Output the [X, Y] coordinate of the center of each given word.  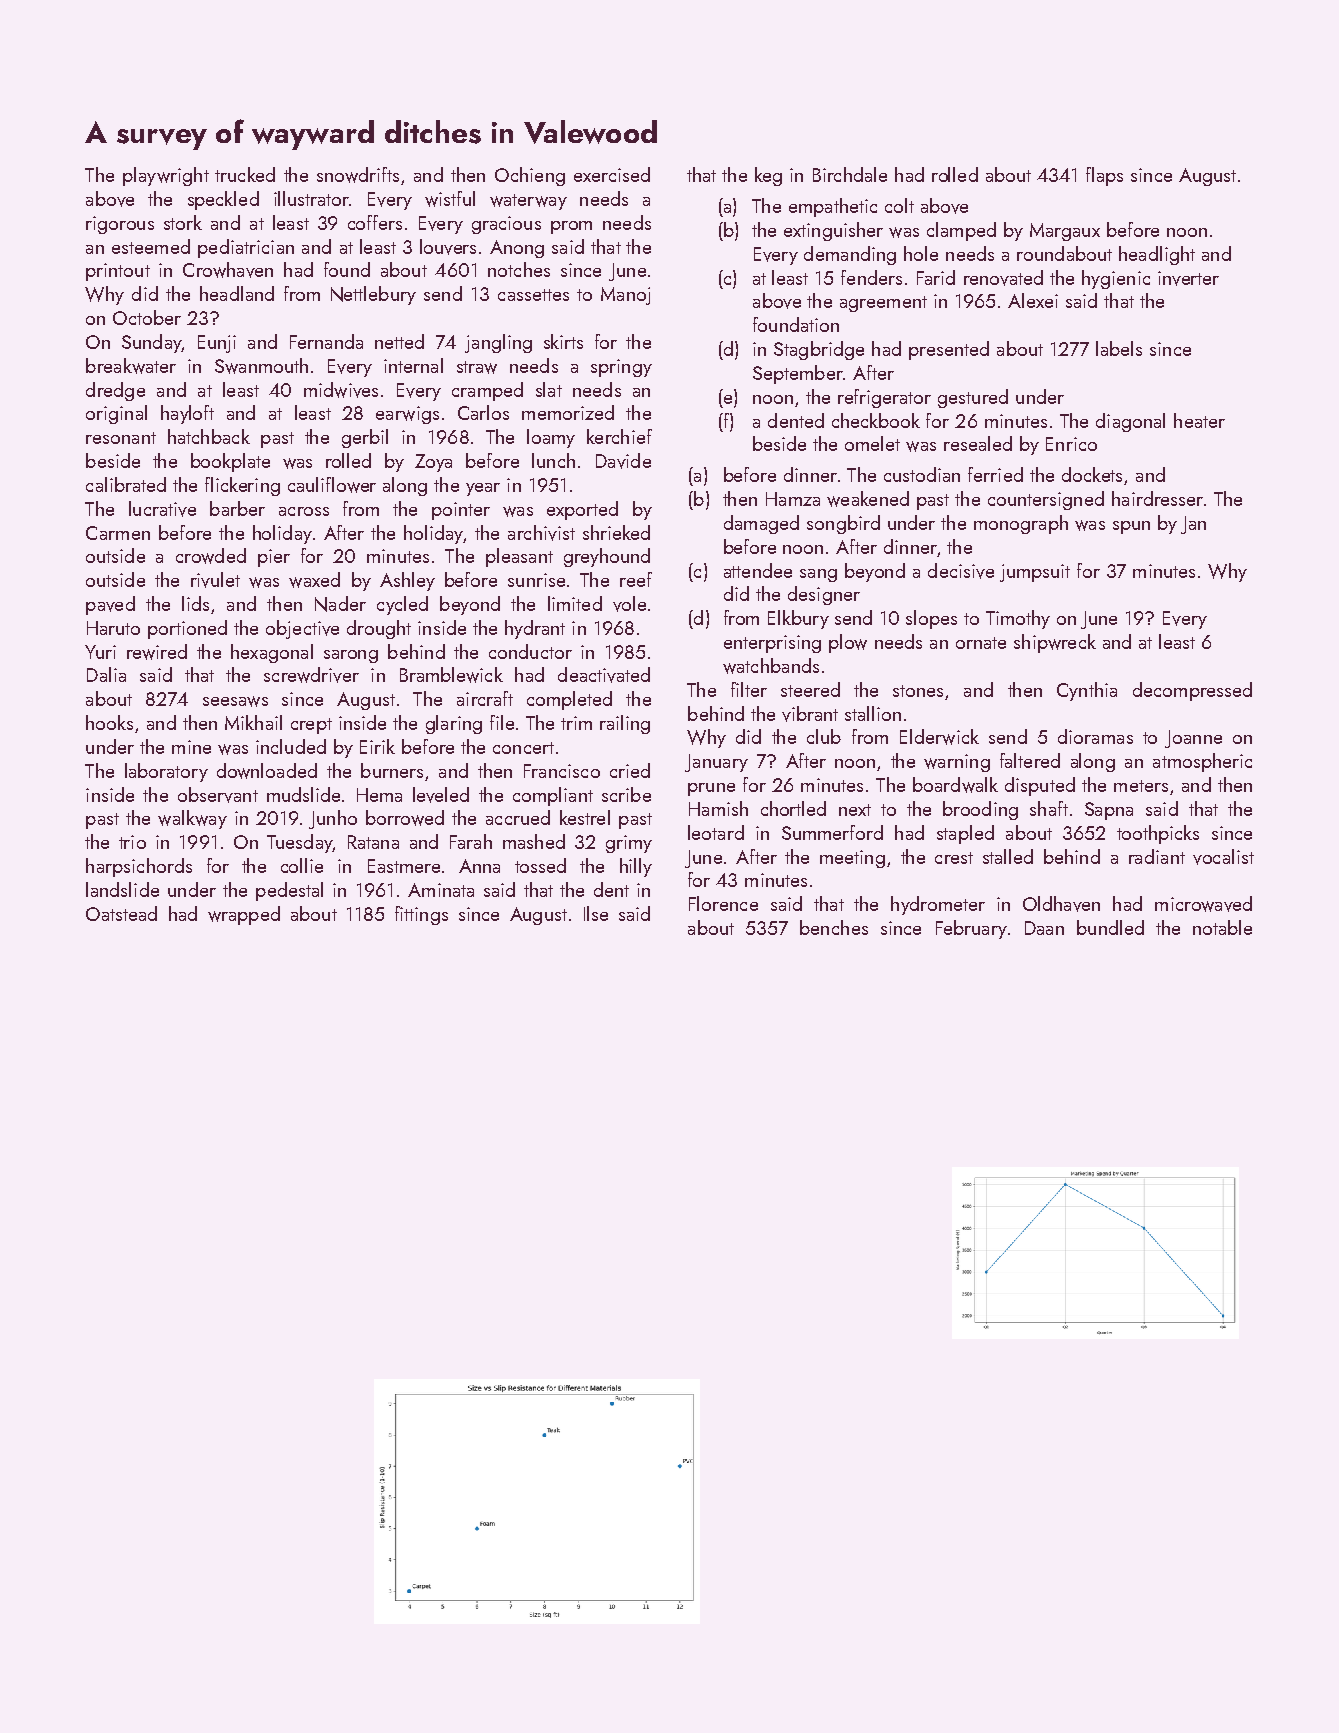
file [502, 722]
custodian [922, 474]
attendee [758, 570]
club [824, 736]
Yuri [100, 652]
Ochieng [530, 176]
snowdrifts [358, 175]
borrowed [405, 818]
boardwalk [955, 785]
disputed [1040, 786]
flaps [1104, 176]
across [304, 511]
